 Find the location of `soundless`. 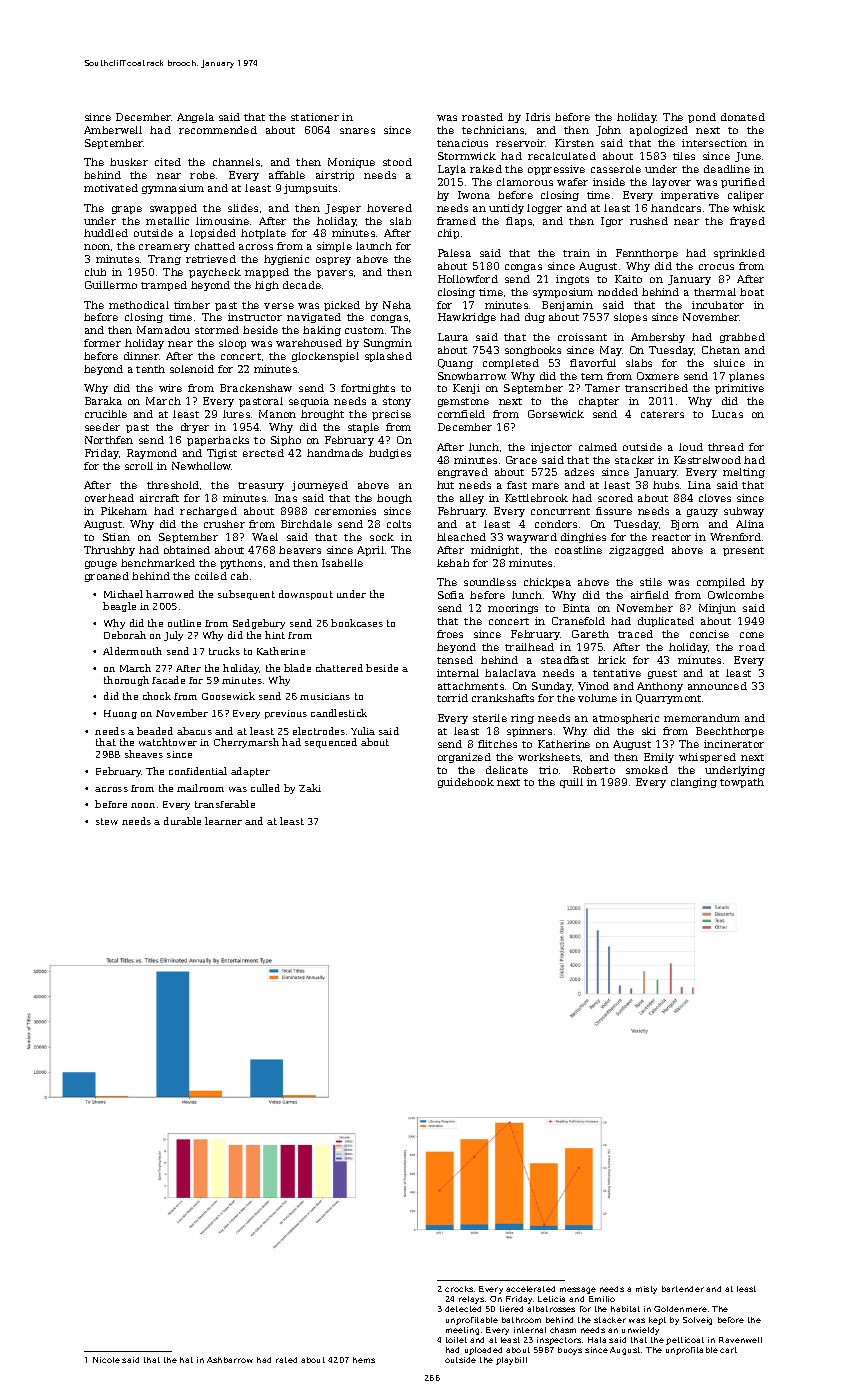

soundless is located at coordinates (490, 582).
